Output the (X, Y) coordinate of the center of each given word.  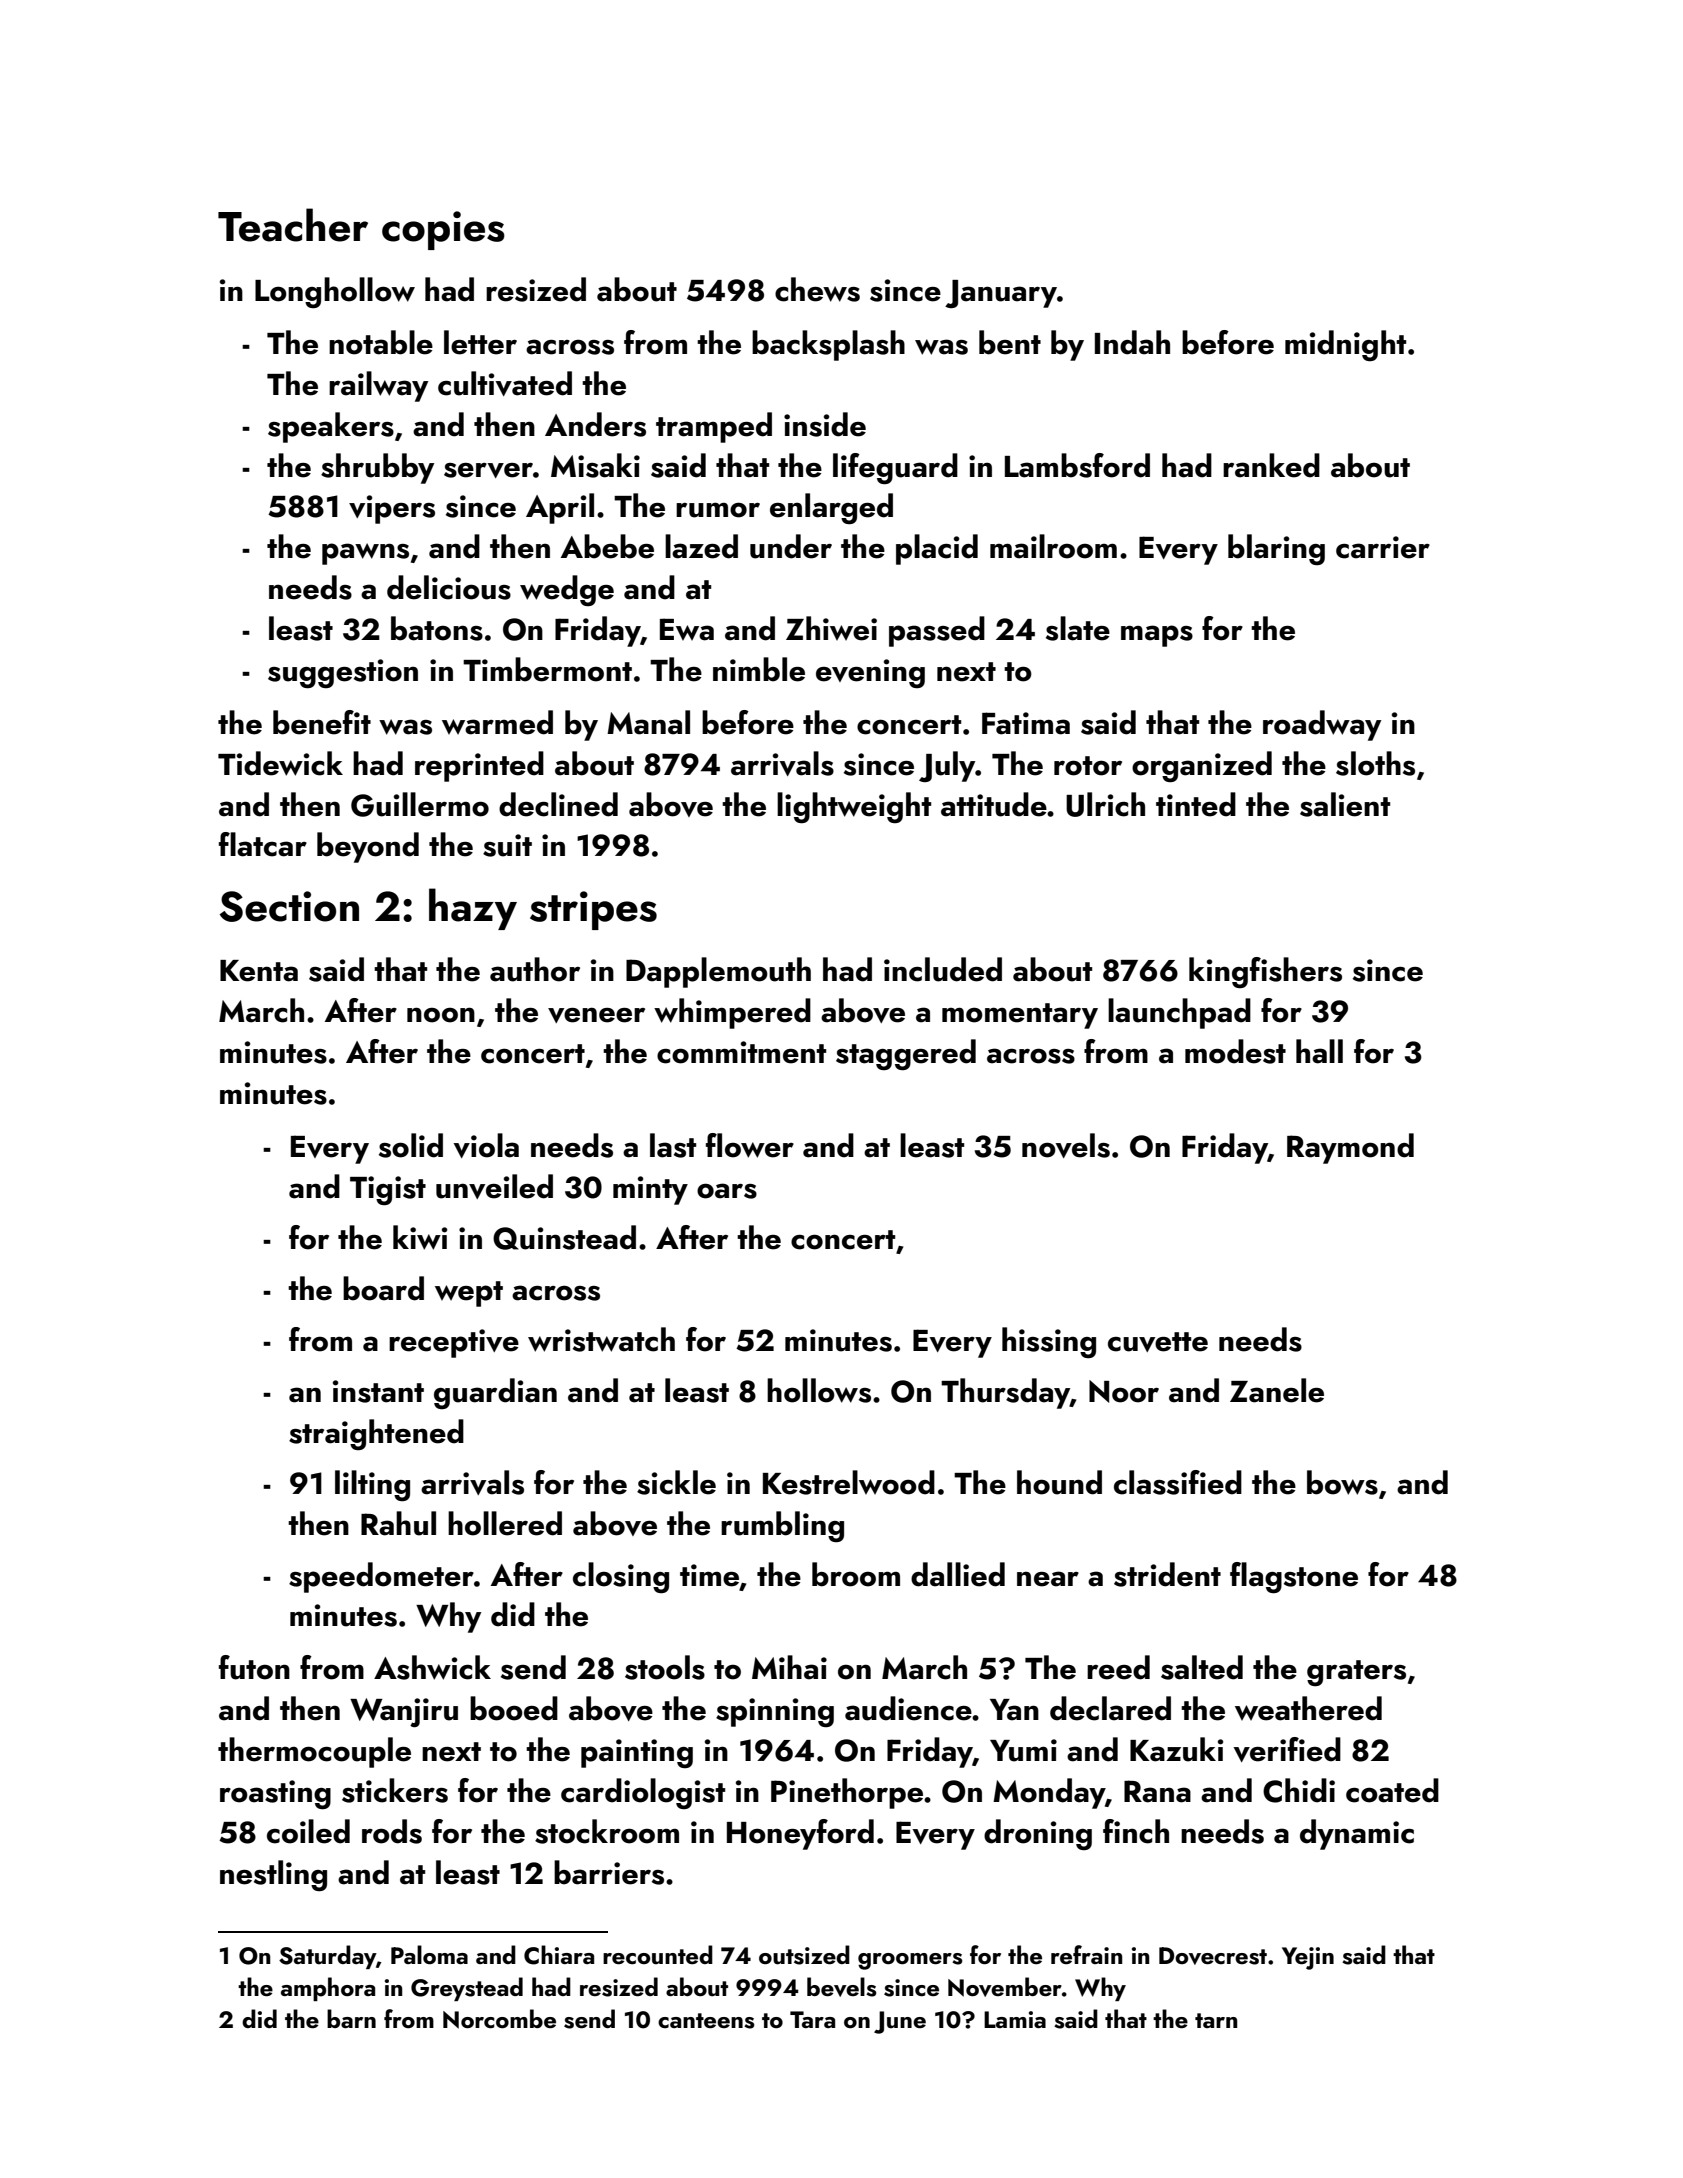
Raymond (1350, 1148)
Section (289, 906)
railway (378, 386)
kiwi (420, 1237)
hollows (819, 1390)
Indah (1132, 342)
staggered (906, 1054)
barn (351, 2018)
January (1001, 294)
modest (1235, 1051)
